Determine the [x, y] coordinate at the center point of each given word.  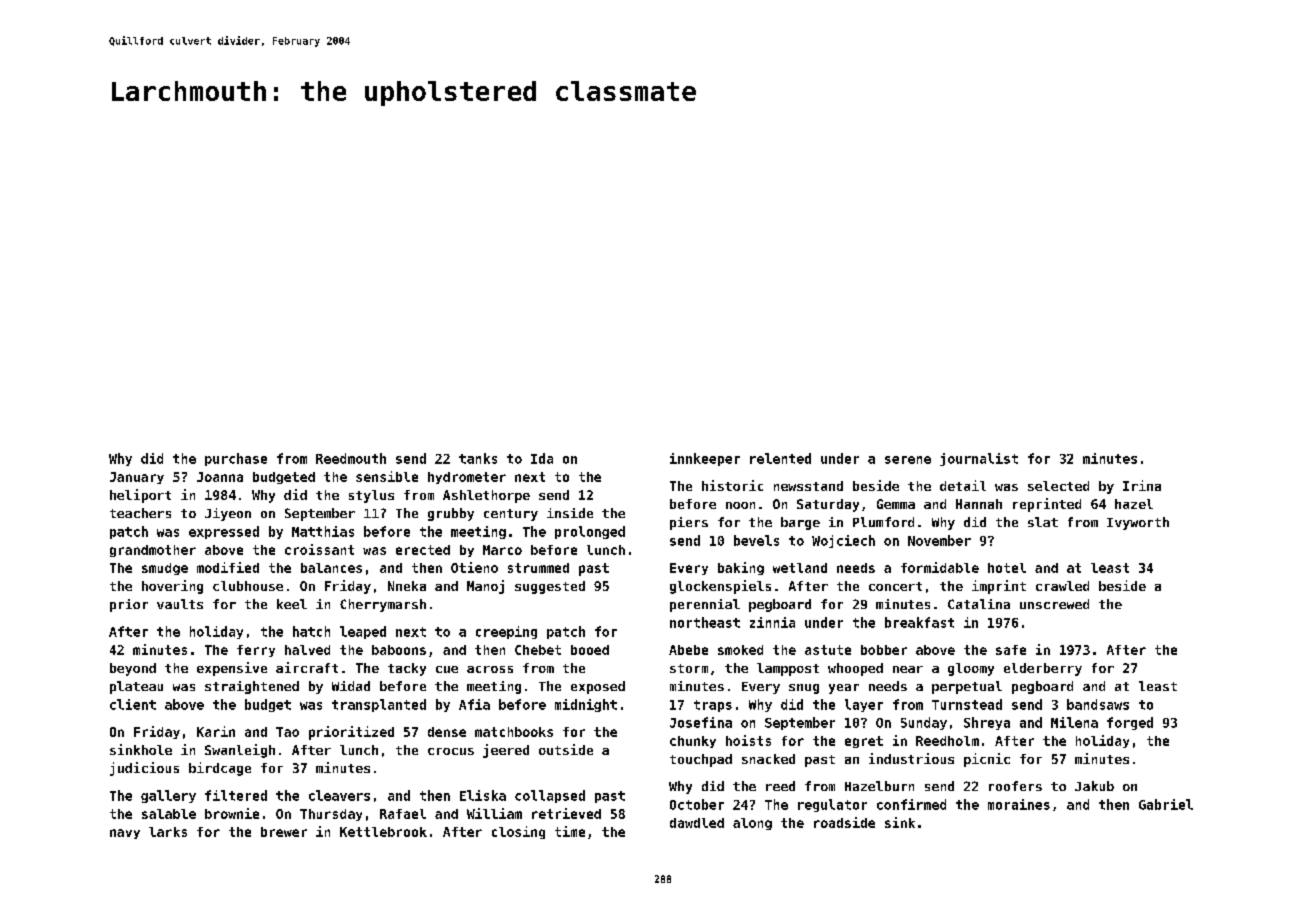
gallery [168, 796]
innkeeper [705, 459]
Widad [351, 686]
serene [908, 460]
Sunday [924, 723]
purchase [236, 459]
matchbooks [514, 732]
